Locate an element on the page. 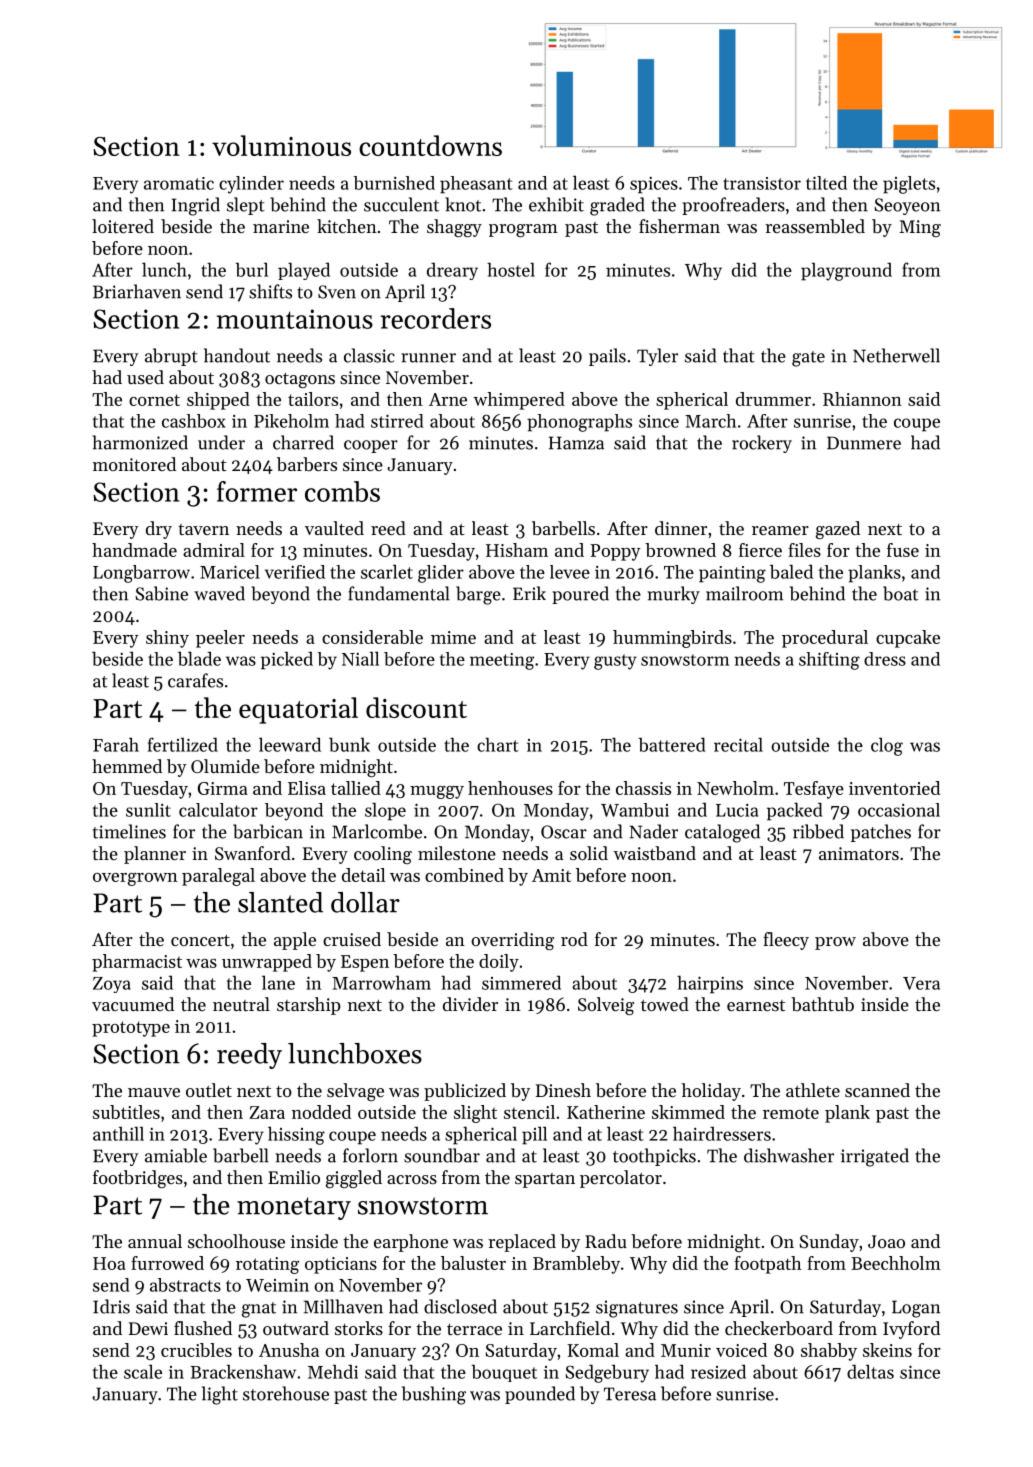 This document has height=1467, width=1033. schoolhouse is located at coordinates (236, 1241).
